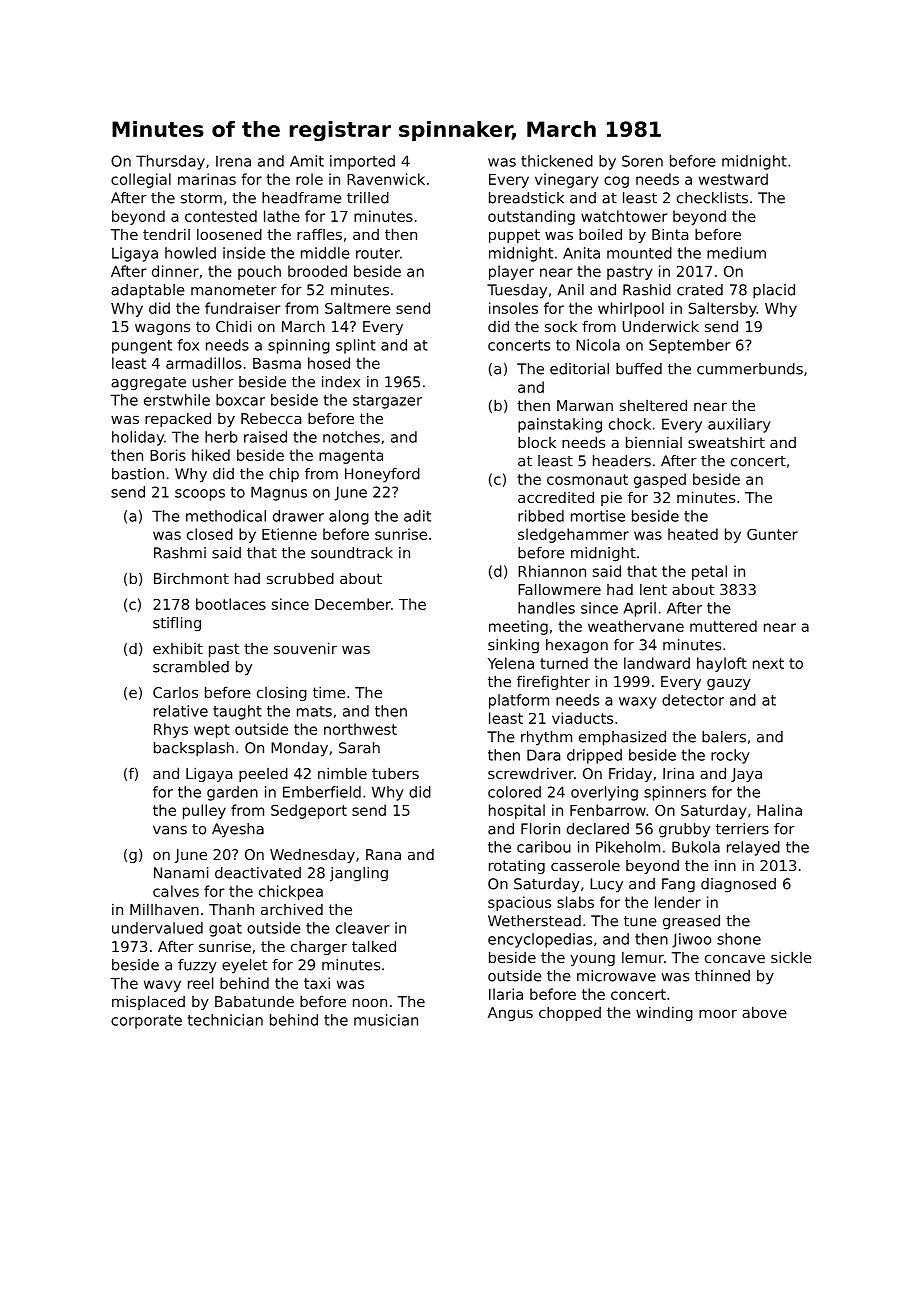  Describe the element at coordinates (772, 534) in the image. I see `Gunter` at that location.
